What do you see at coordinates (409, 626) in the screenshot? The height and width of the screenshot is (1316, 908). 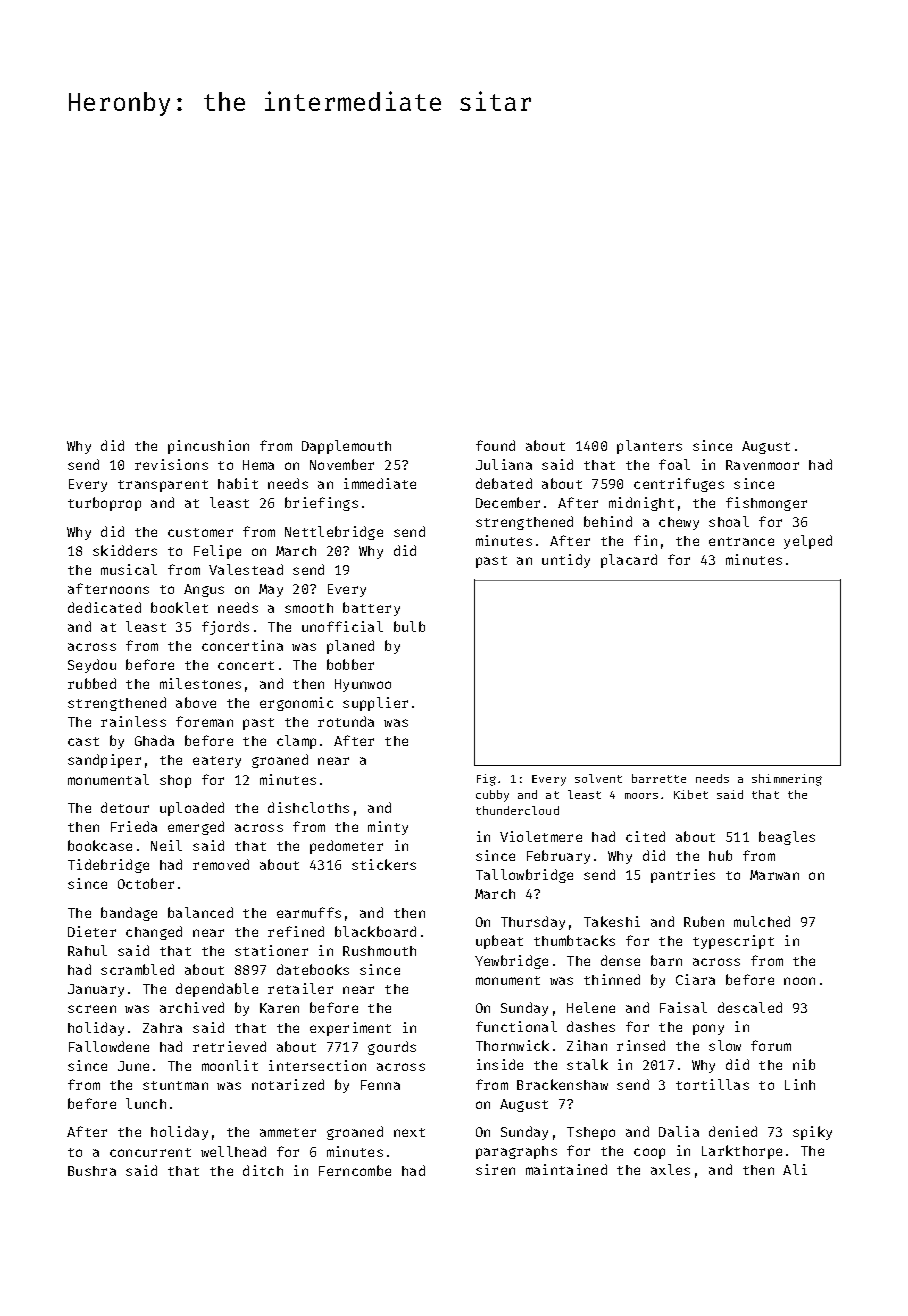 I see `bulb` at bounding box center [409, 626].
